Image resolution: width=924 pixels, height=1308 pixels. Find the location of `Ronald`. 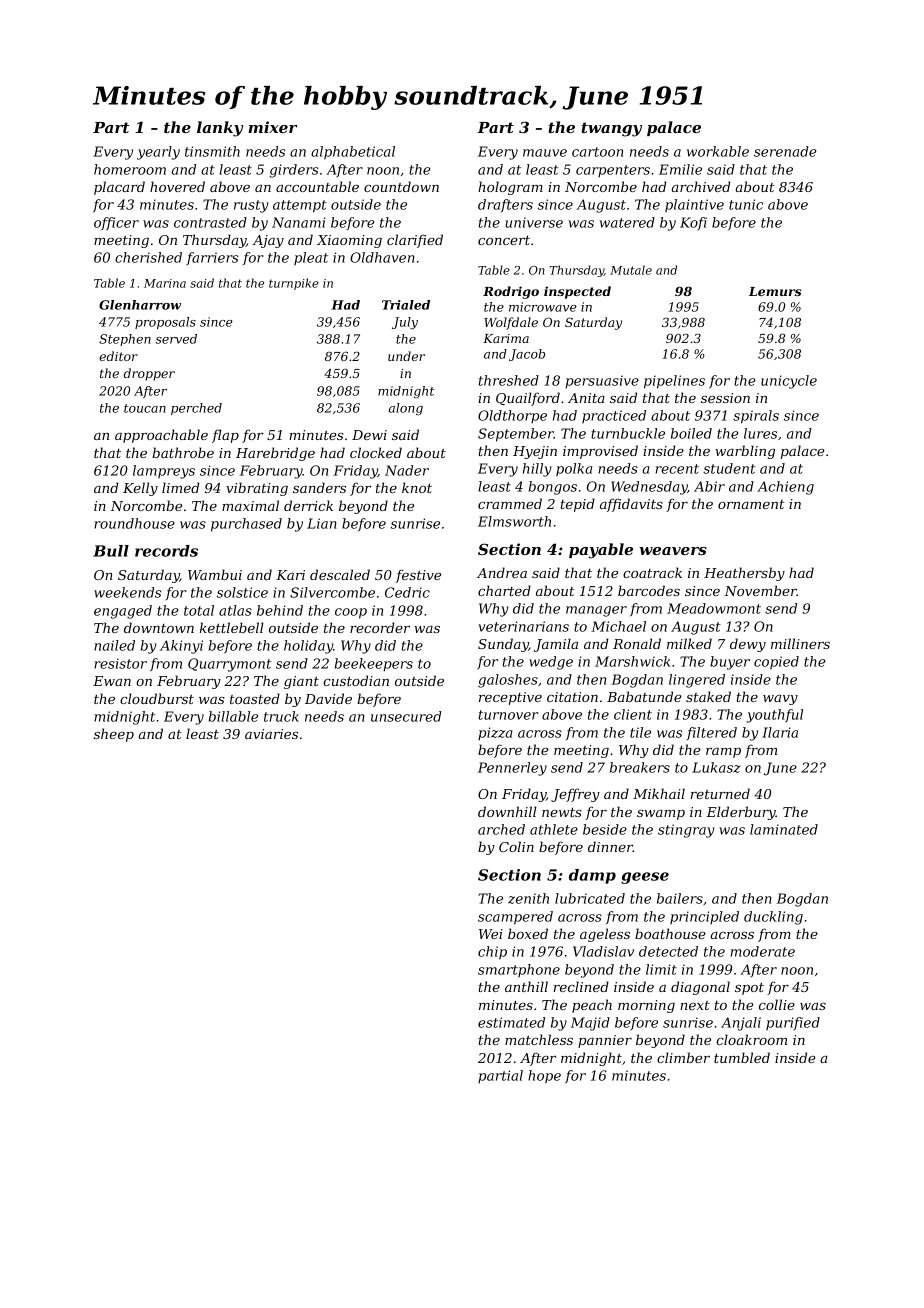

Ronald is located at coordinates (637, 643).
